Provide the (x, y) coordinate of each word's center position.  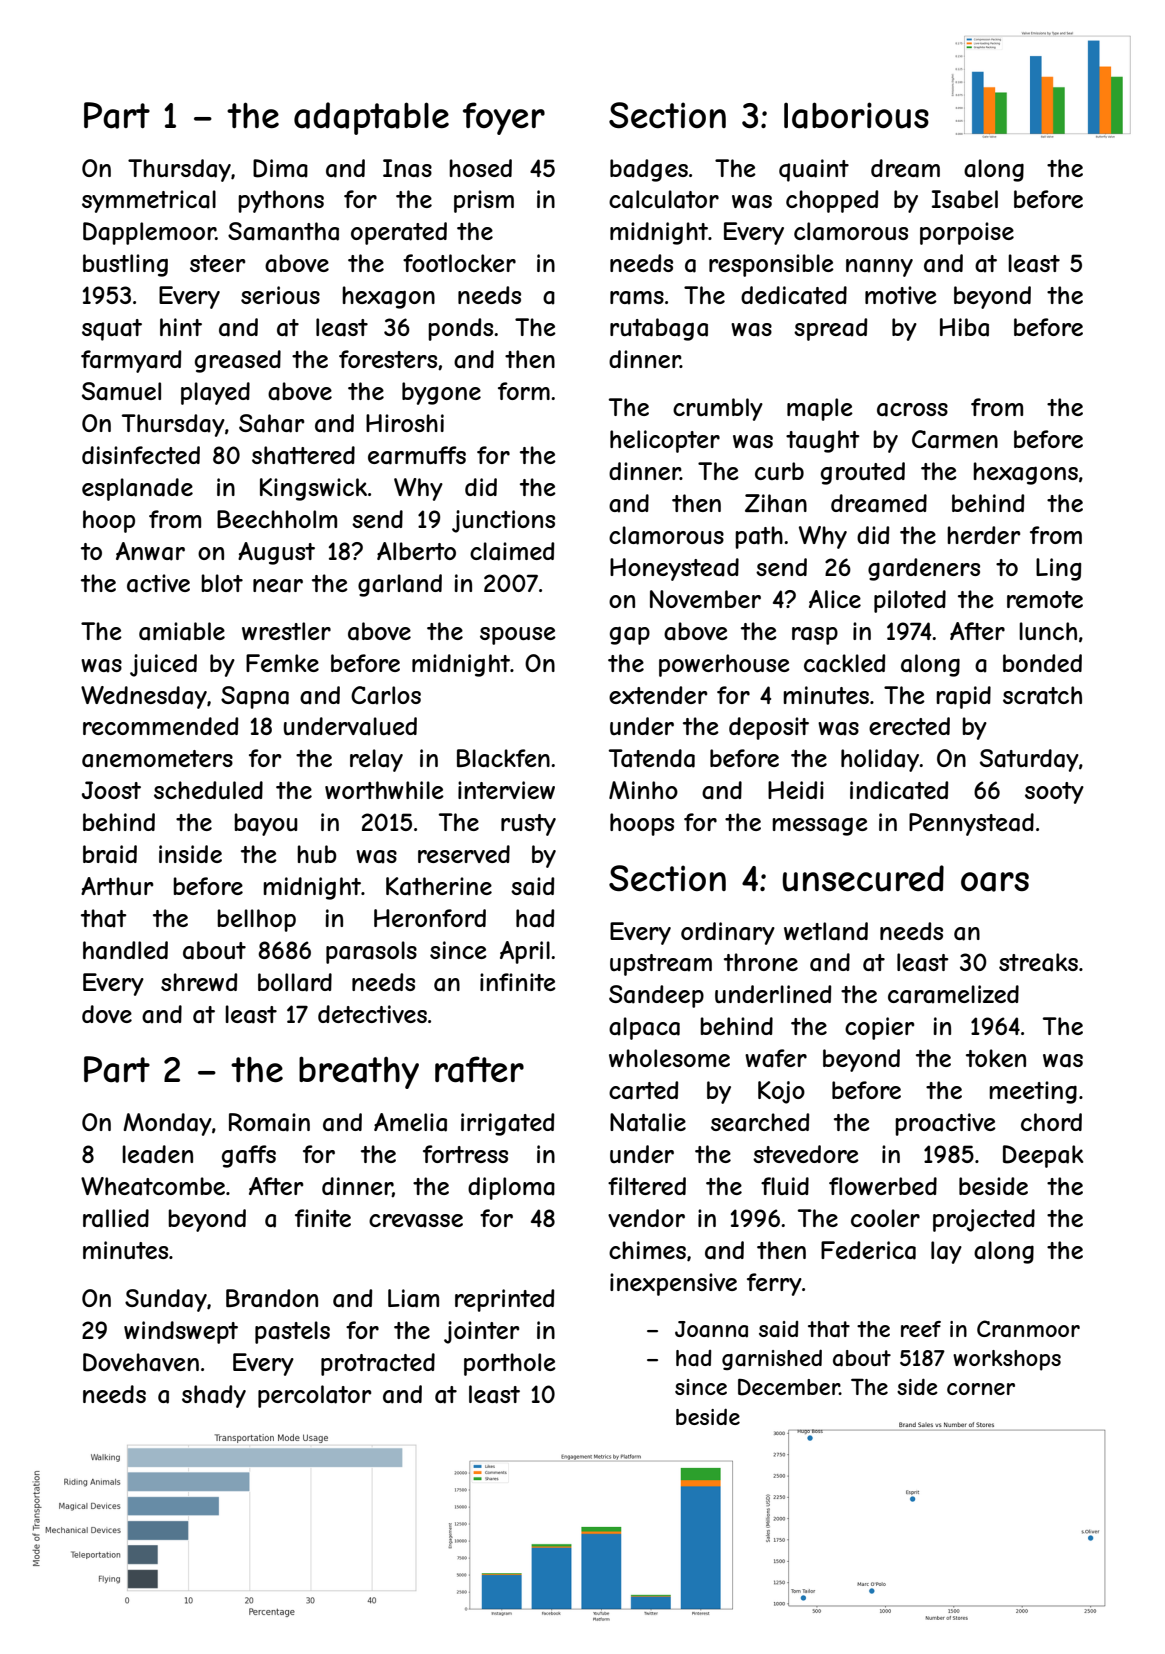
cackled (844, 663)
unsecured (863, 878)
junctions (503, 521)
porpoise (967, 233)
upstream (661, 965)
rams (637, 298)
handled (125, 950)
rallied (116, 1218)
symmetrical (149, 201)
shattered (303, 455)
